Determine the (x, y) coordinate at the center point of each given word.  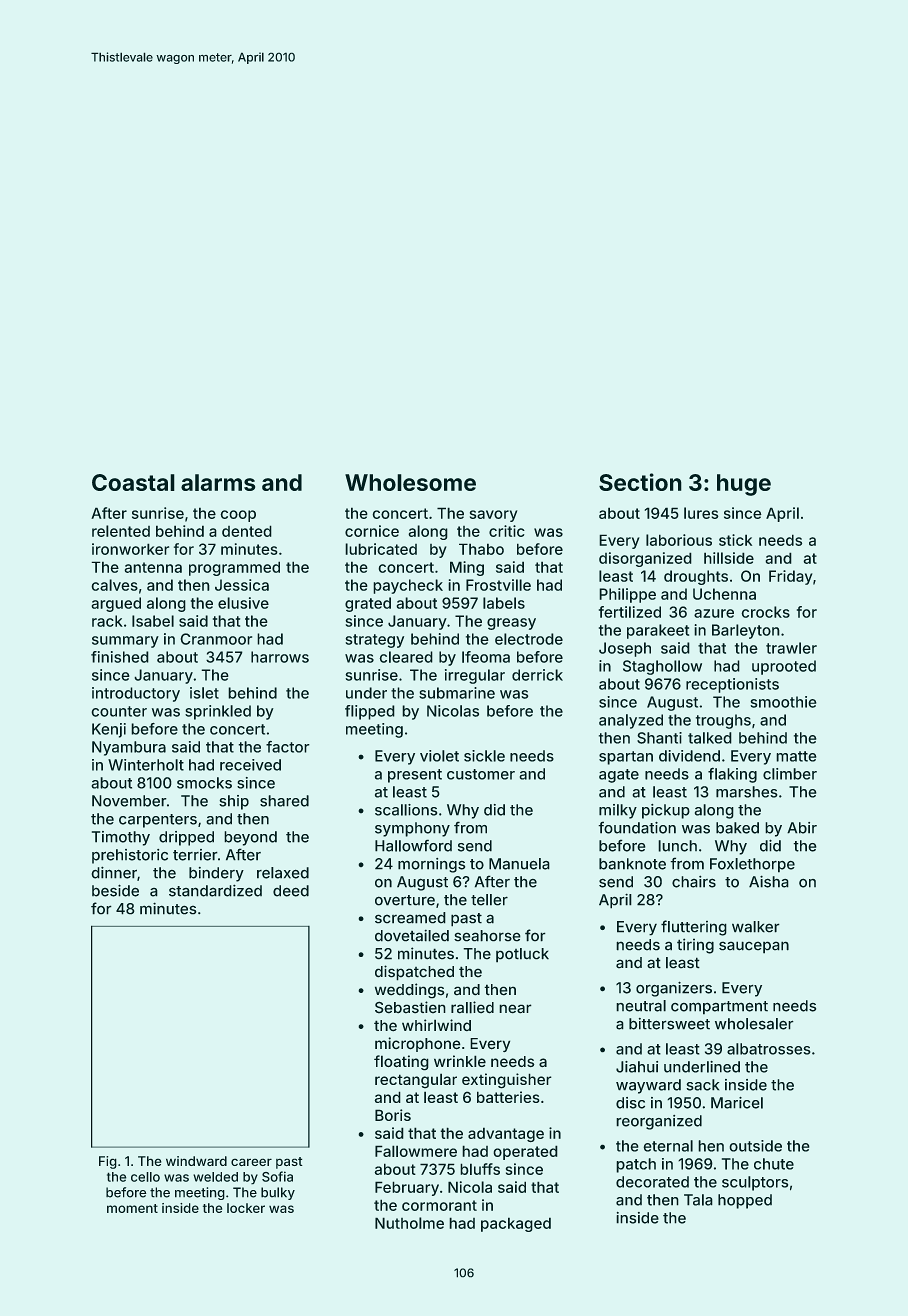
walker (755, 926)
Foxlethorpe (752, 865)
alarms (218, 482)
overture (405, 900)
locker (246, 1208)
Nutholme (409, 1223)
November (129, 801)
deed (291, 891)
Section (640, 482)
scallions (406, 810)
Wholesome (410, 482)
